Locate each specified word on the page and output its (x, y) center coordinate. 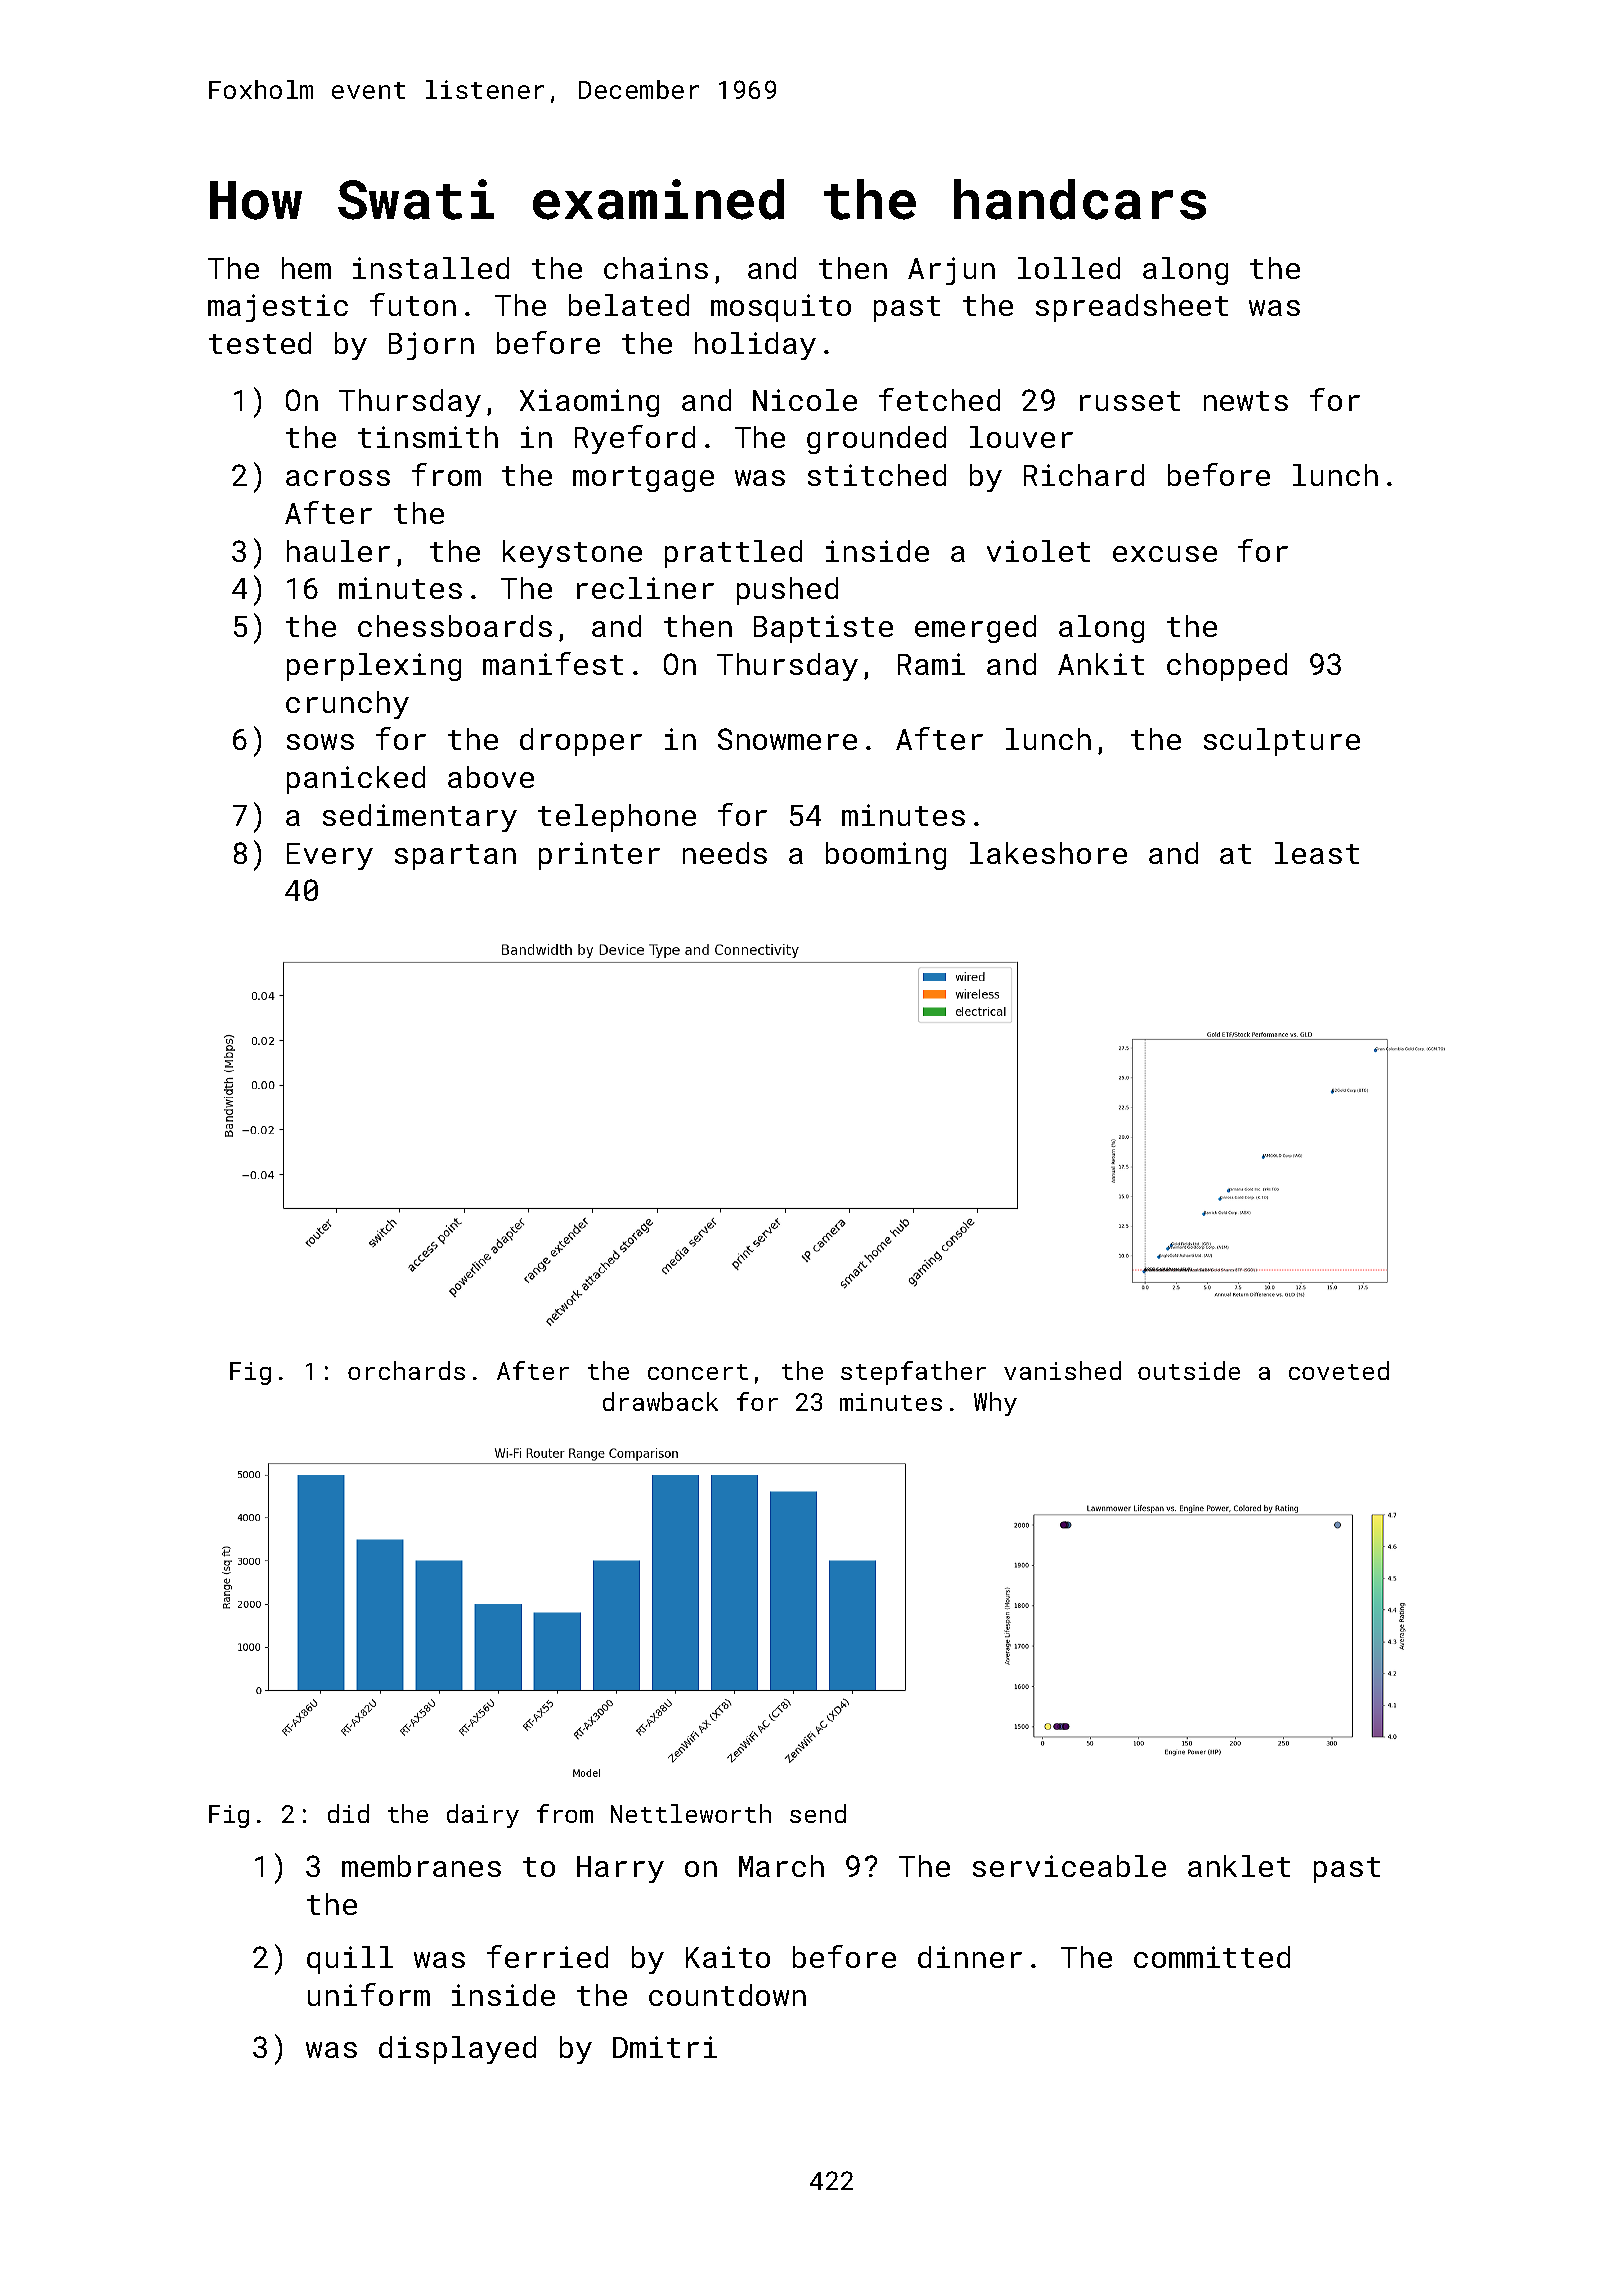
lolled (1069, 268)
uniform (369, 1994)
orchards (406, 1370)
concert (698, 1372)
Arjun (951, 271)
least (1317, 853)
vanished (1062, 1370)
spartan (455, 857)
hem (306, 268)
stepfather (913, 1373)
